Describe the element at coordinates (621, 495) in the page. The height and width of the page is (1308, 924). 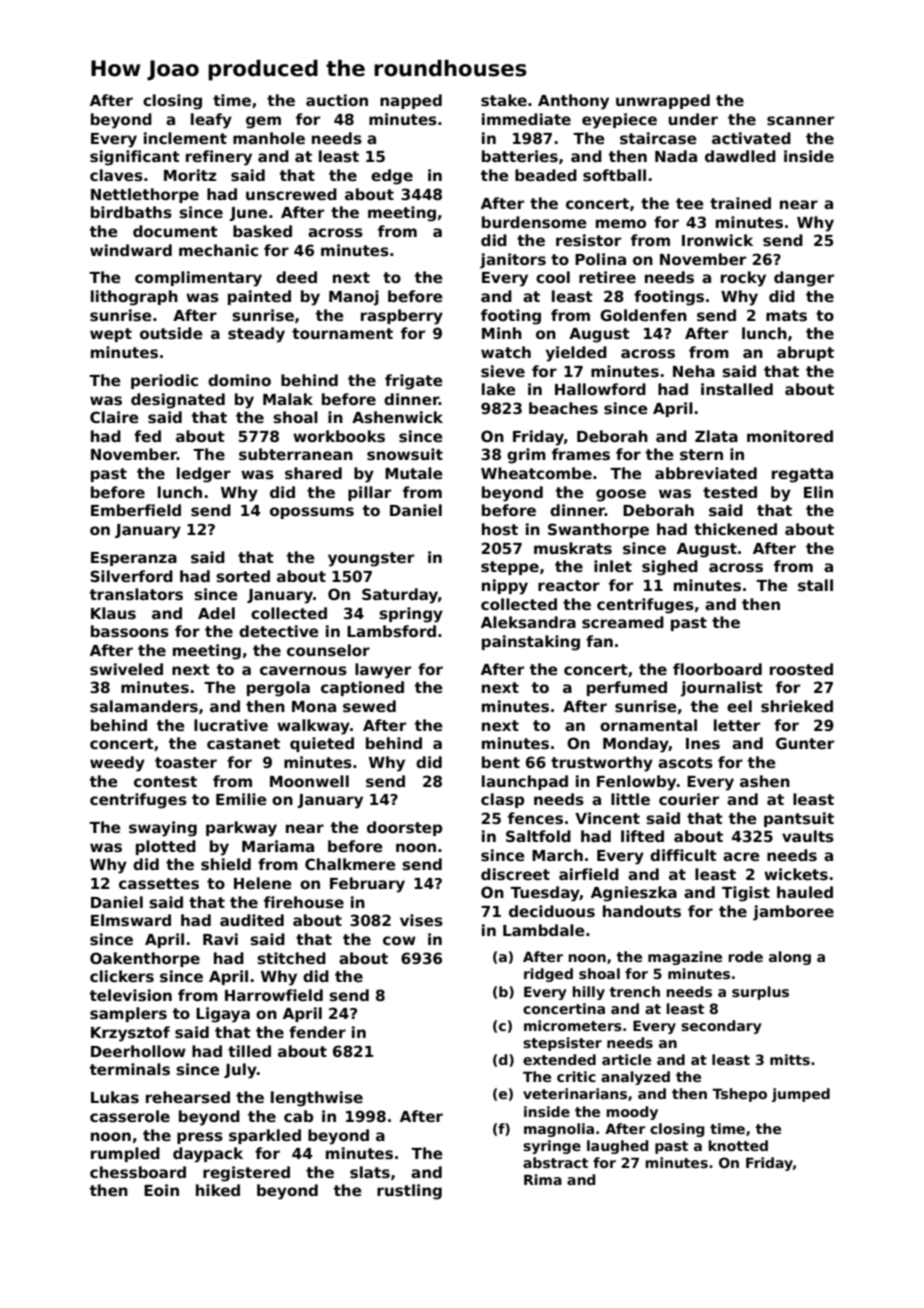
I see `goose` at that location.
